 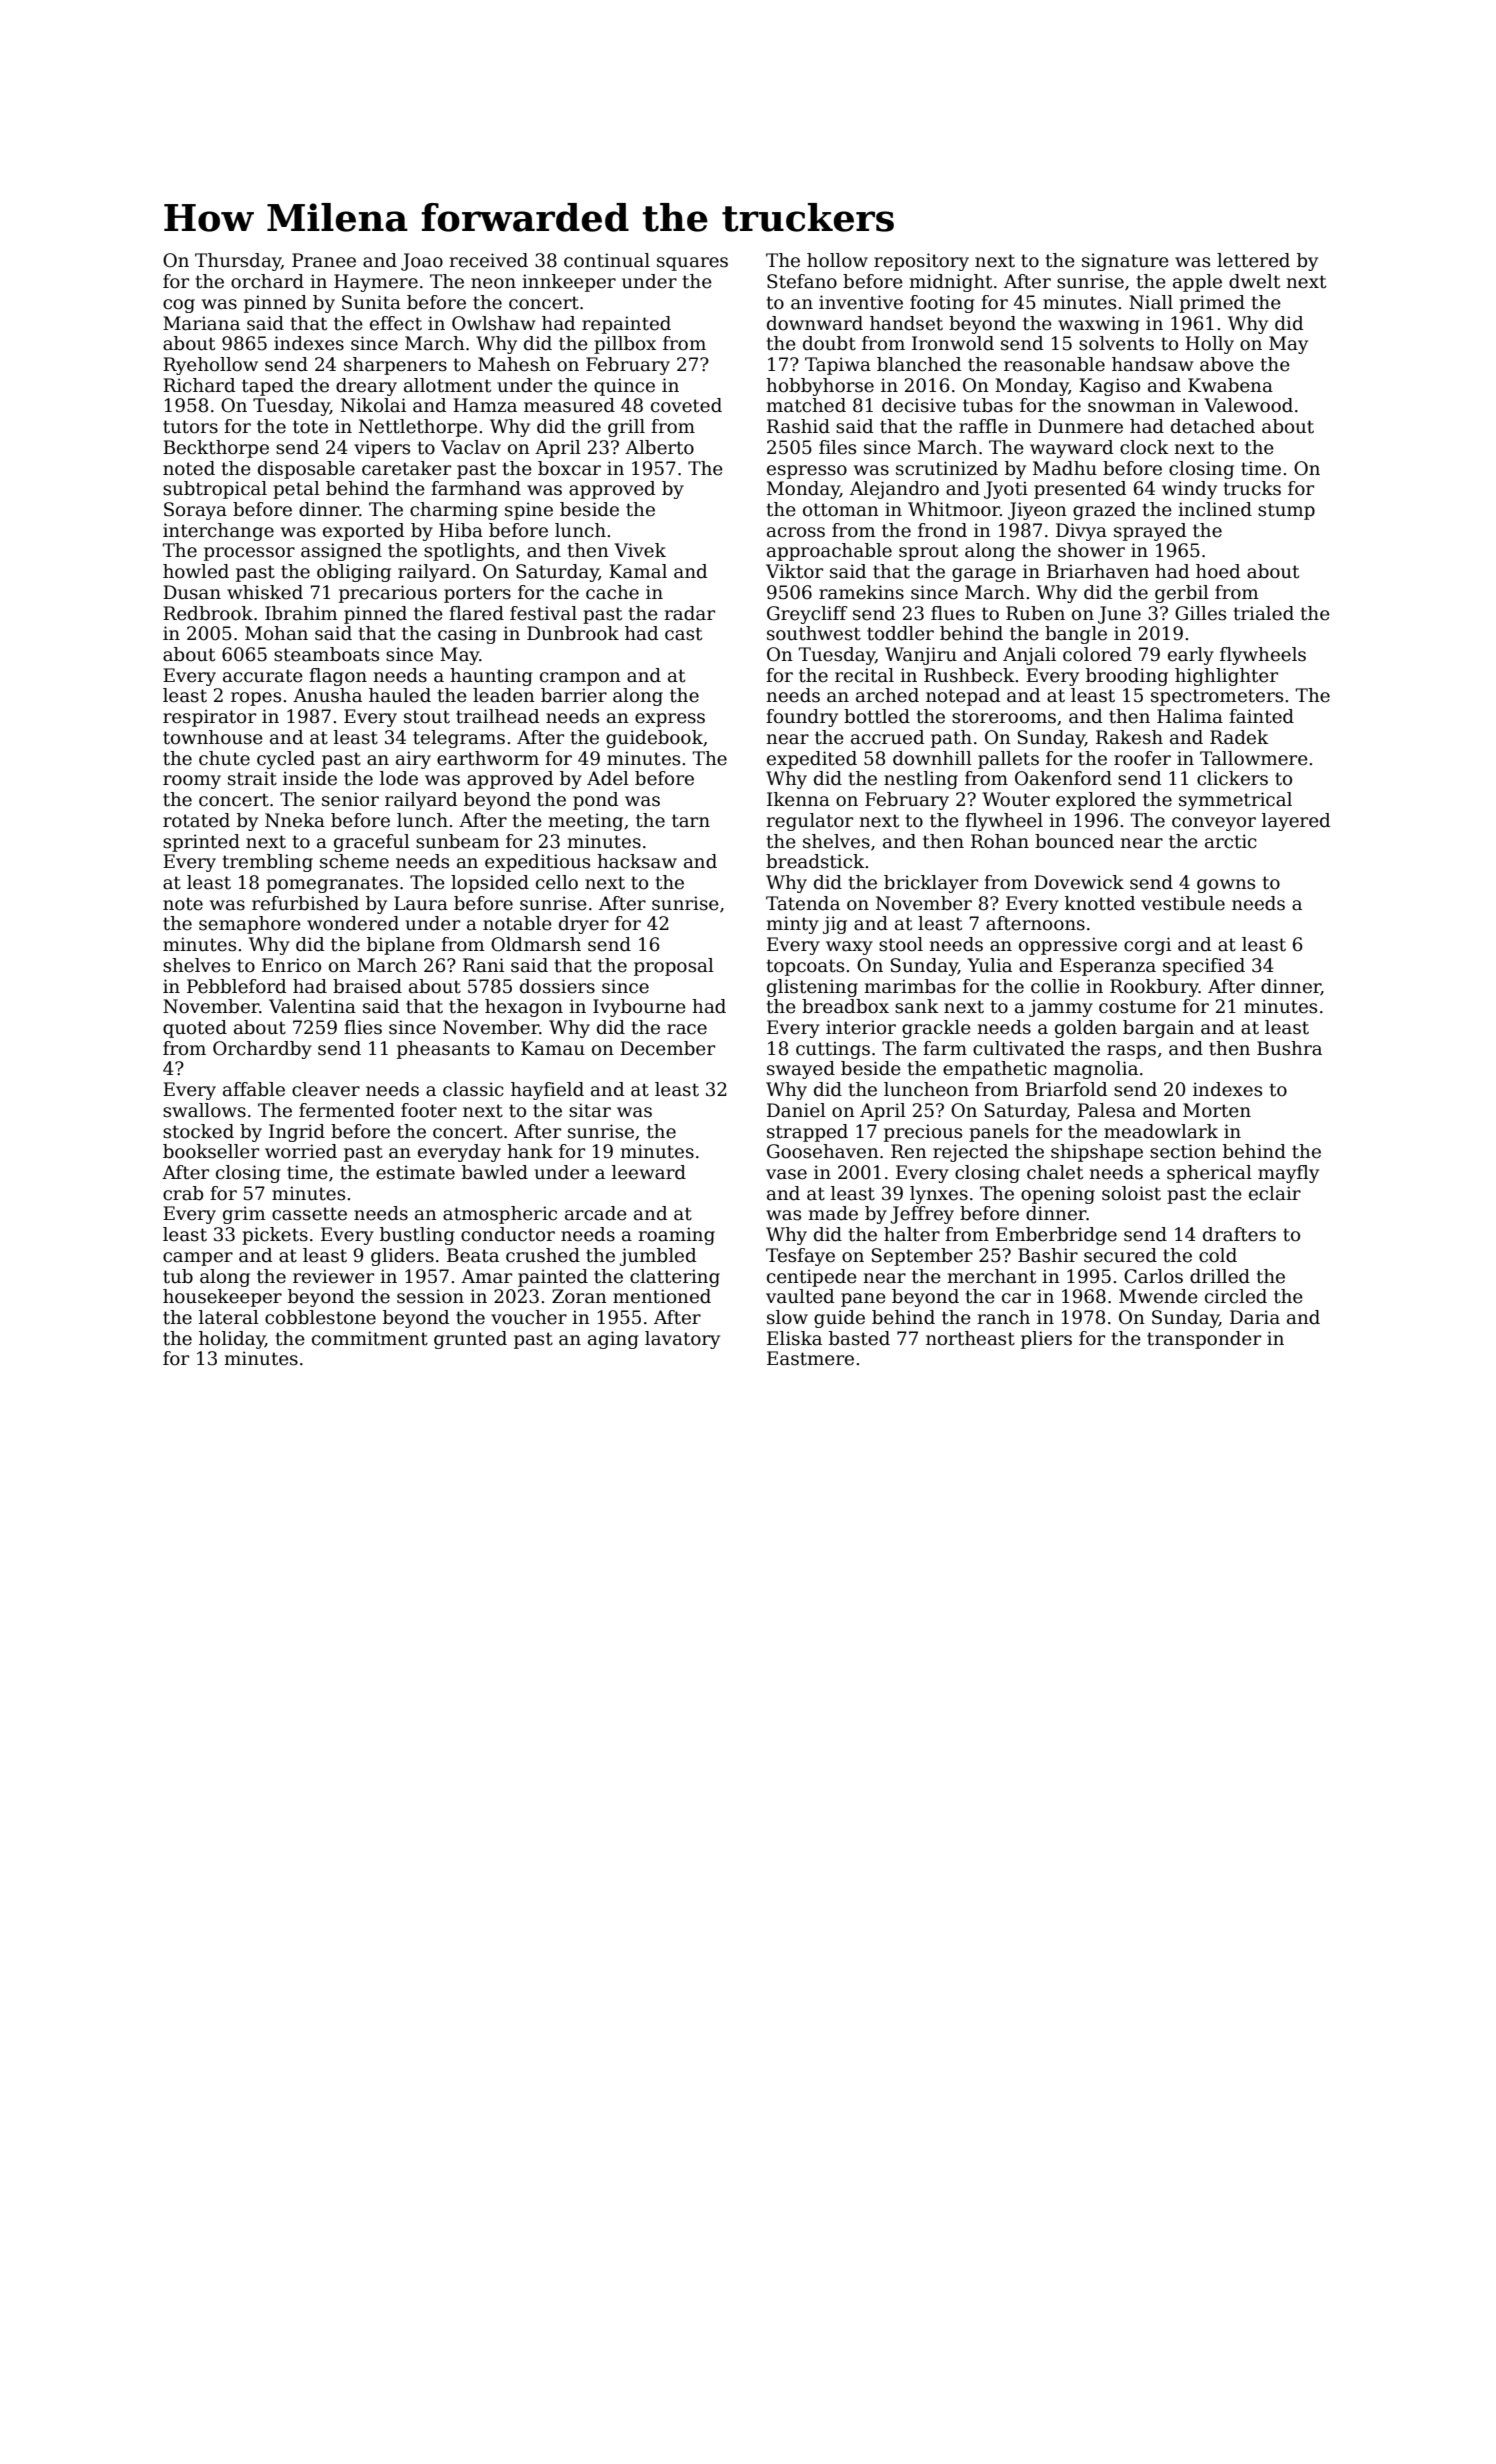 What do you see at coordinates (232, 1340) in the screenshot?
I see `holiday` at bounding box center [232, 1340].
